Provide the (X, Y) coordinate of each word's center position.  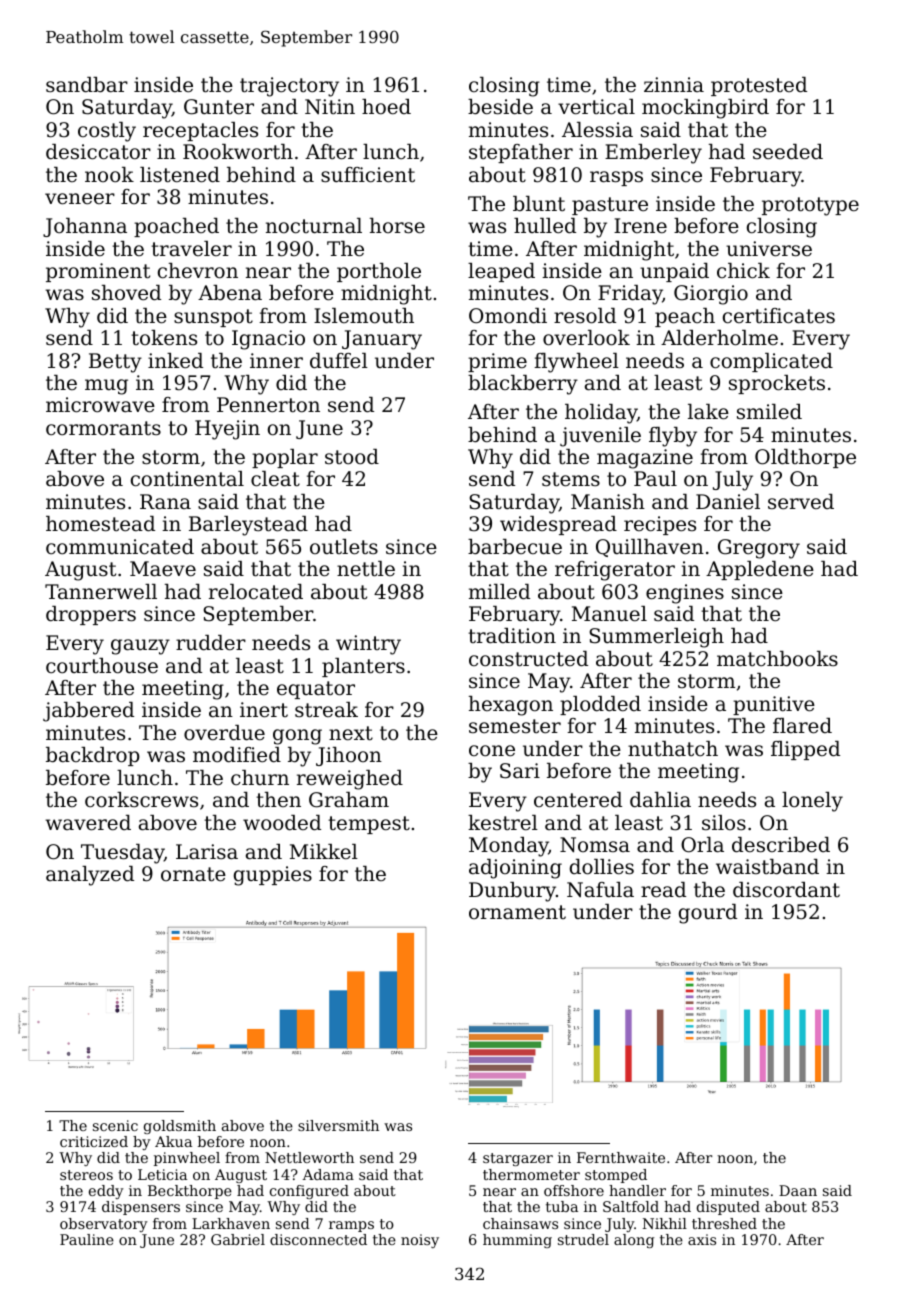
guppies (273, 876)
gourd (708, 914)
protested (759, 86)
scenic (115, 1125)
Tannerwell (101, 592)
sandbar (87, 85)
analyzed (90, 876)
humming (517, 1241)
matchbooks (777, 659)
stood (352, 457)
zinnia (674, 84)
